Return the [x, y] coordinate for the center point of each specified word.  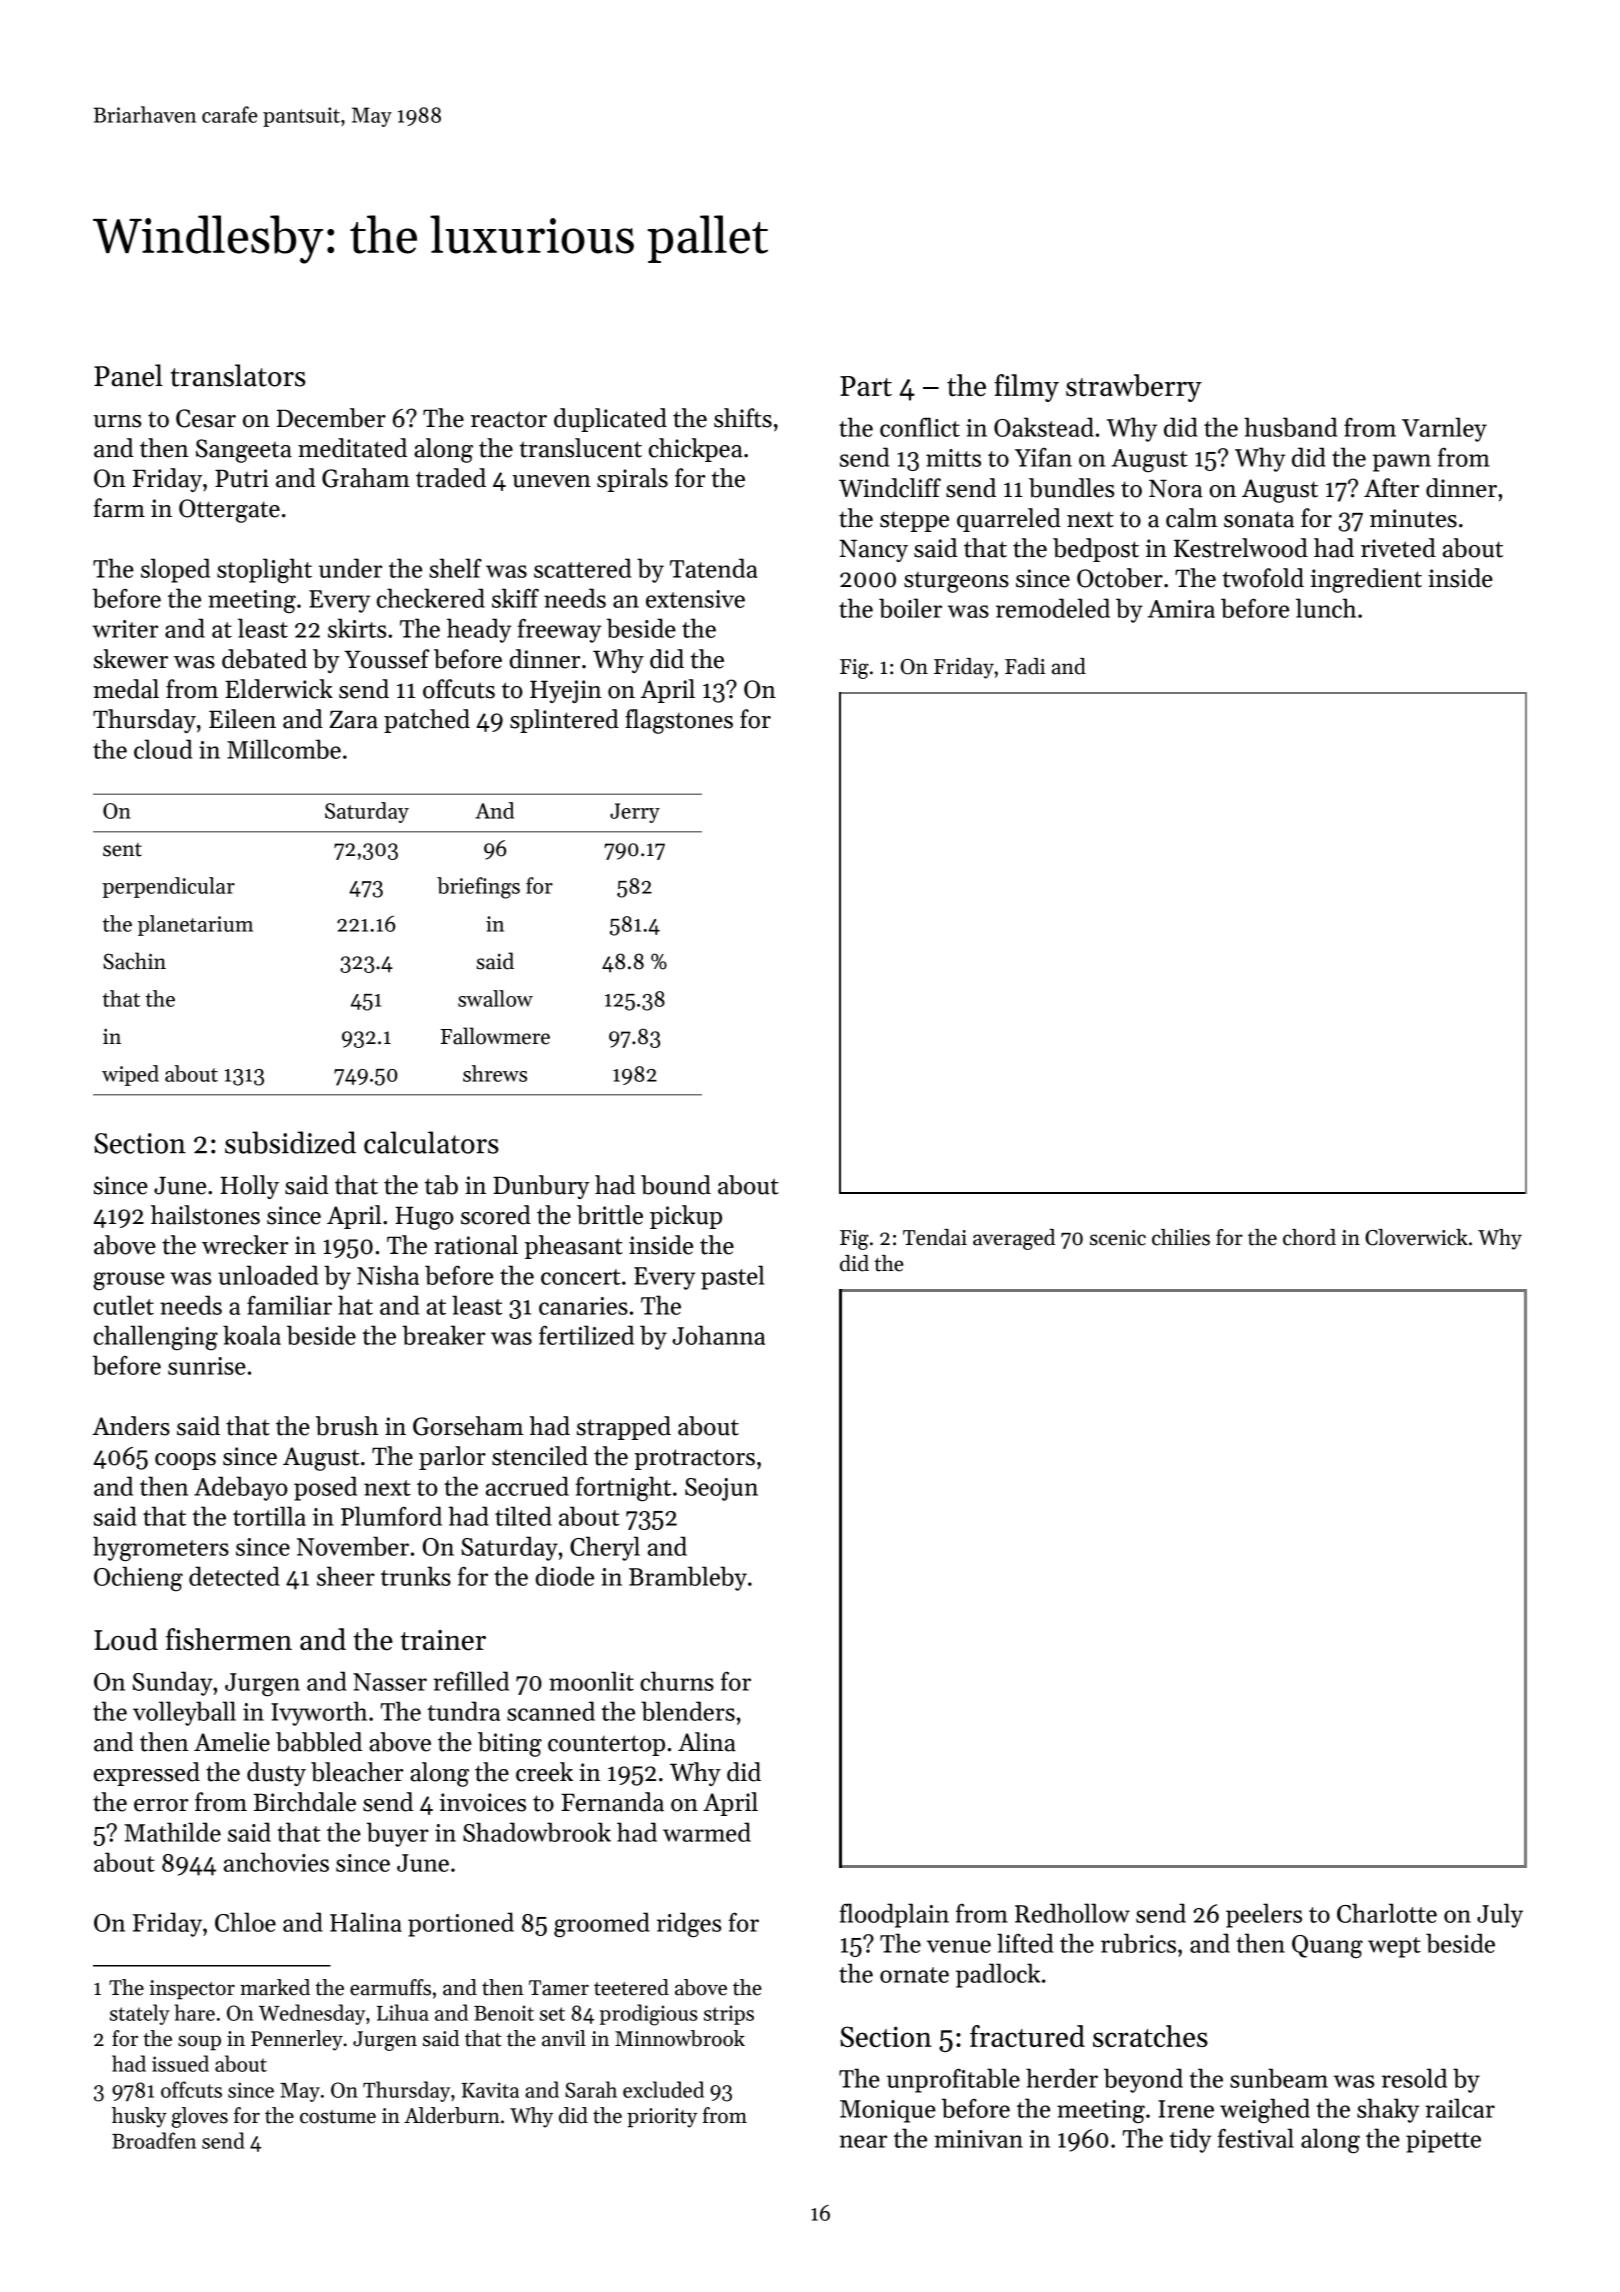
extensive [695, 599]
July [1500, 1915]
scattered [582, 568]
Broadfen [154, 2140]
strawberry [1134, 388]
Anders [131, 1426]
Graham [366, 478]
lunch [1326, 608]
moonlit [591, 1681]
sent [122, 850]
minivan [978, 2139]
